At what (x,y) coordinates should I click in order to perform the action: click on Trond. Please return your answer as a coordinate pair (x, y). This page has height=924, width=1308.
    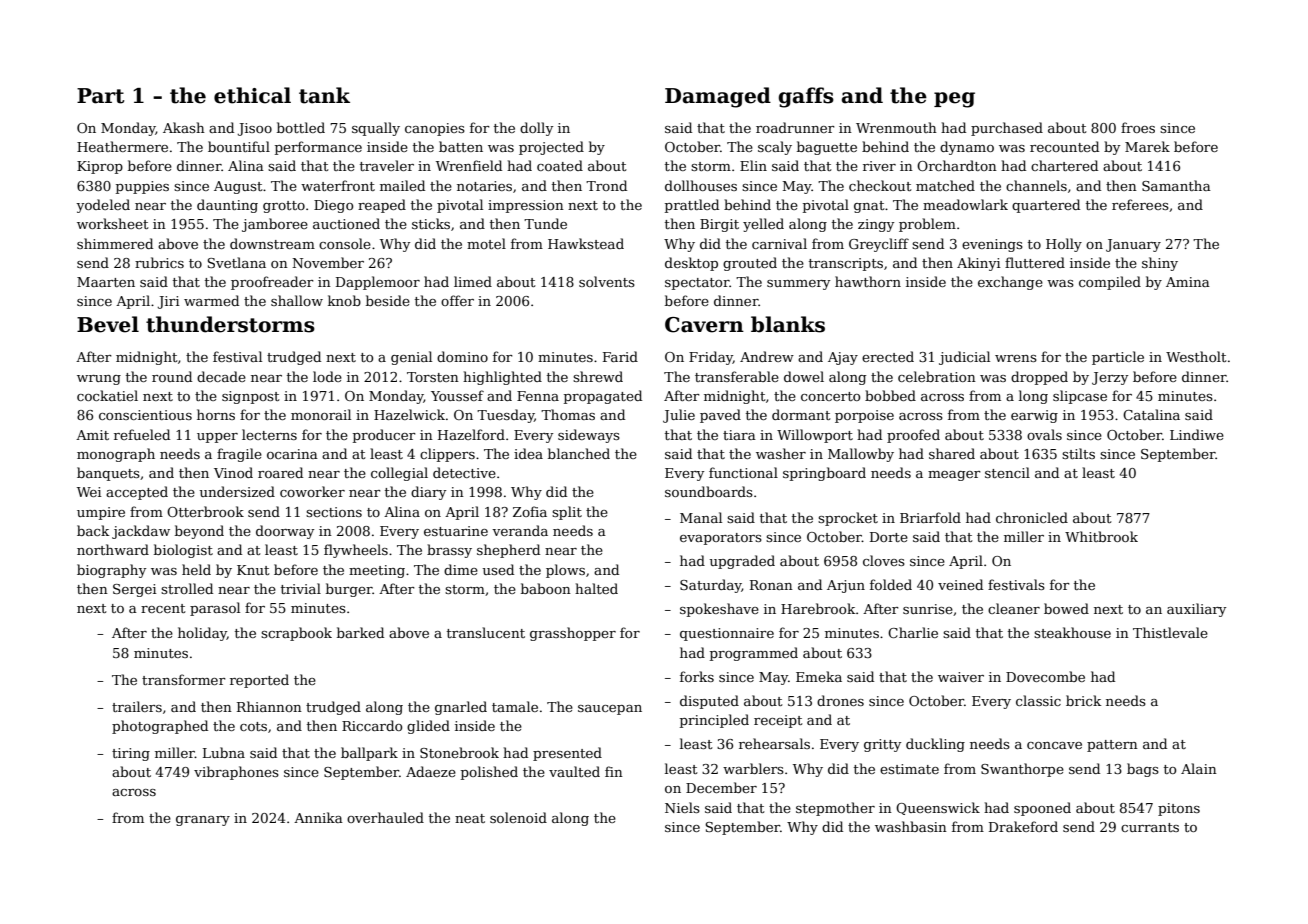
    Looking at the image, I should click on (606, 185).
